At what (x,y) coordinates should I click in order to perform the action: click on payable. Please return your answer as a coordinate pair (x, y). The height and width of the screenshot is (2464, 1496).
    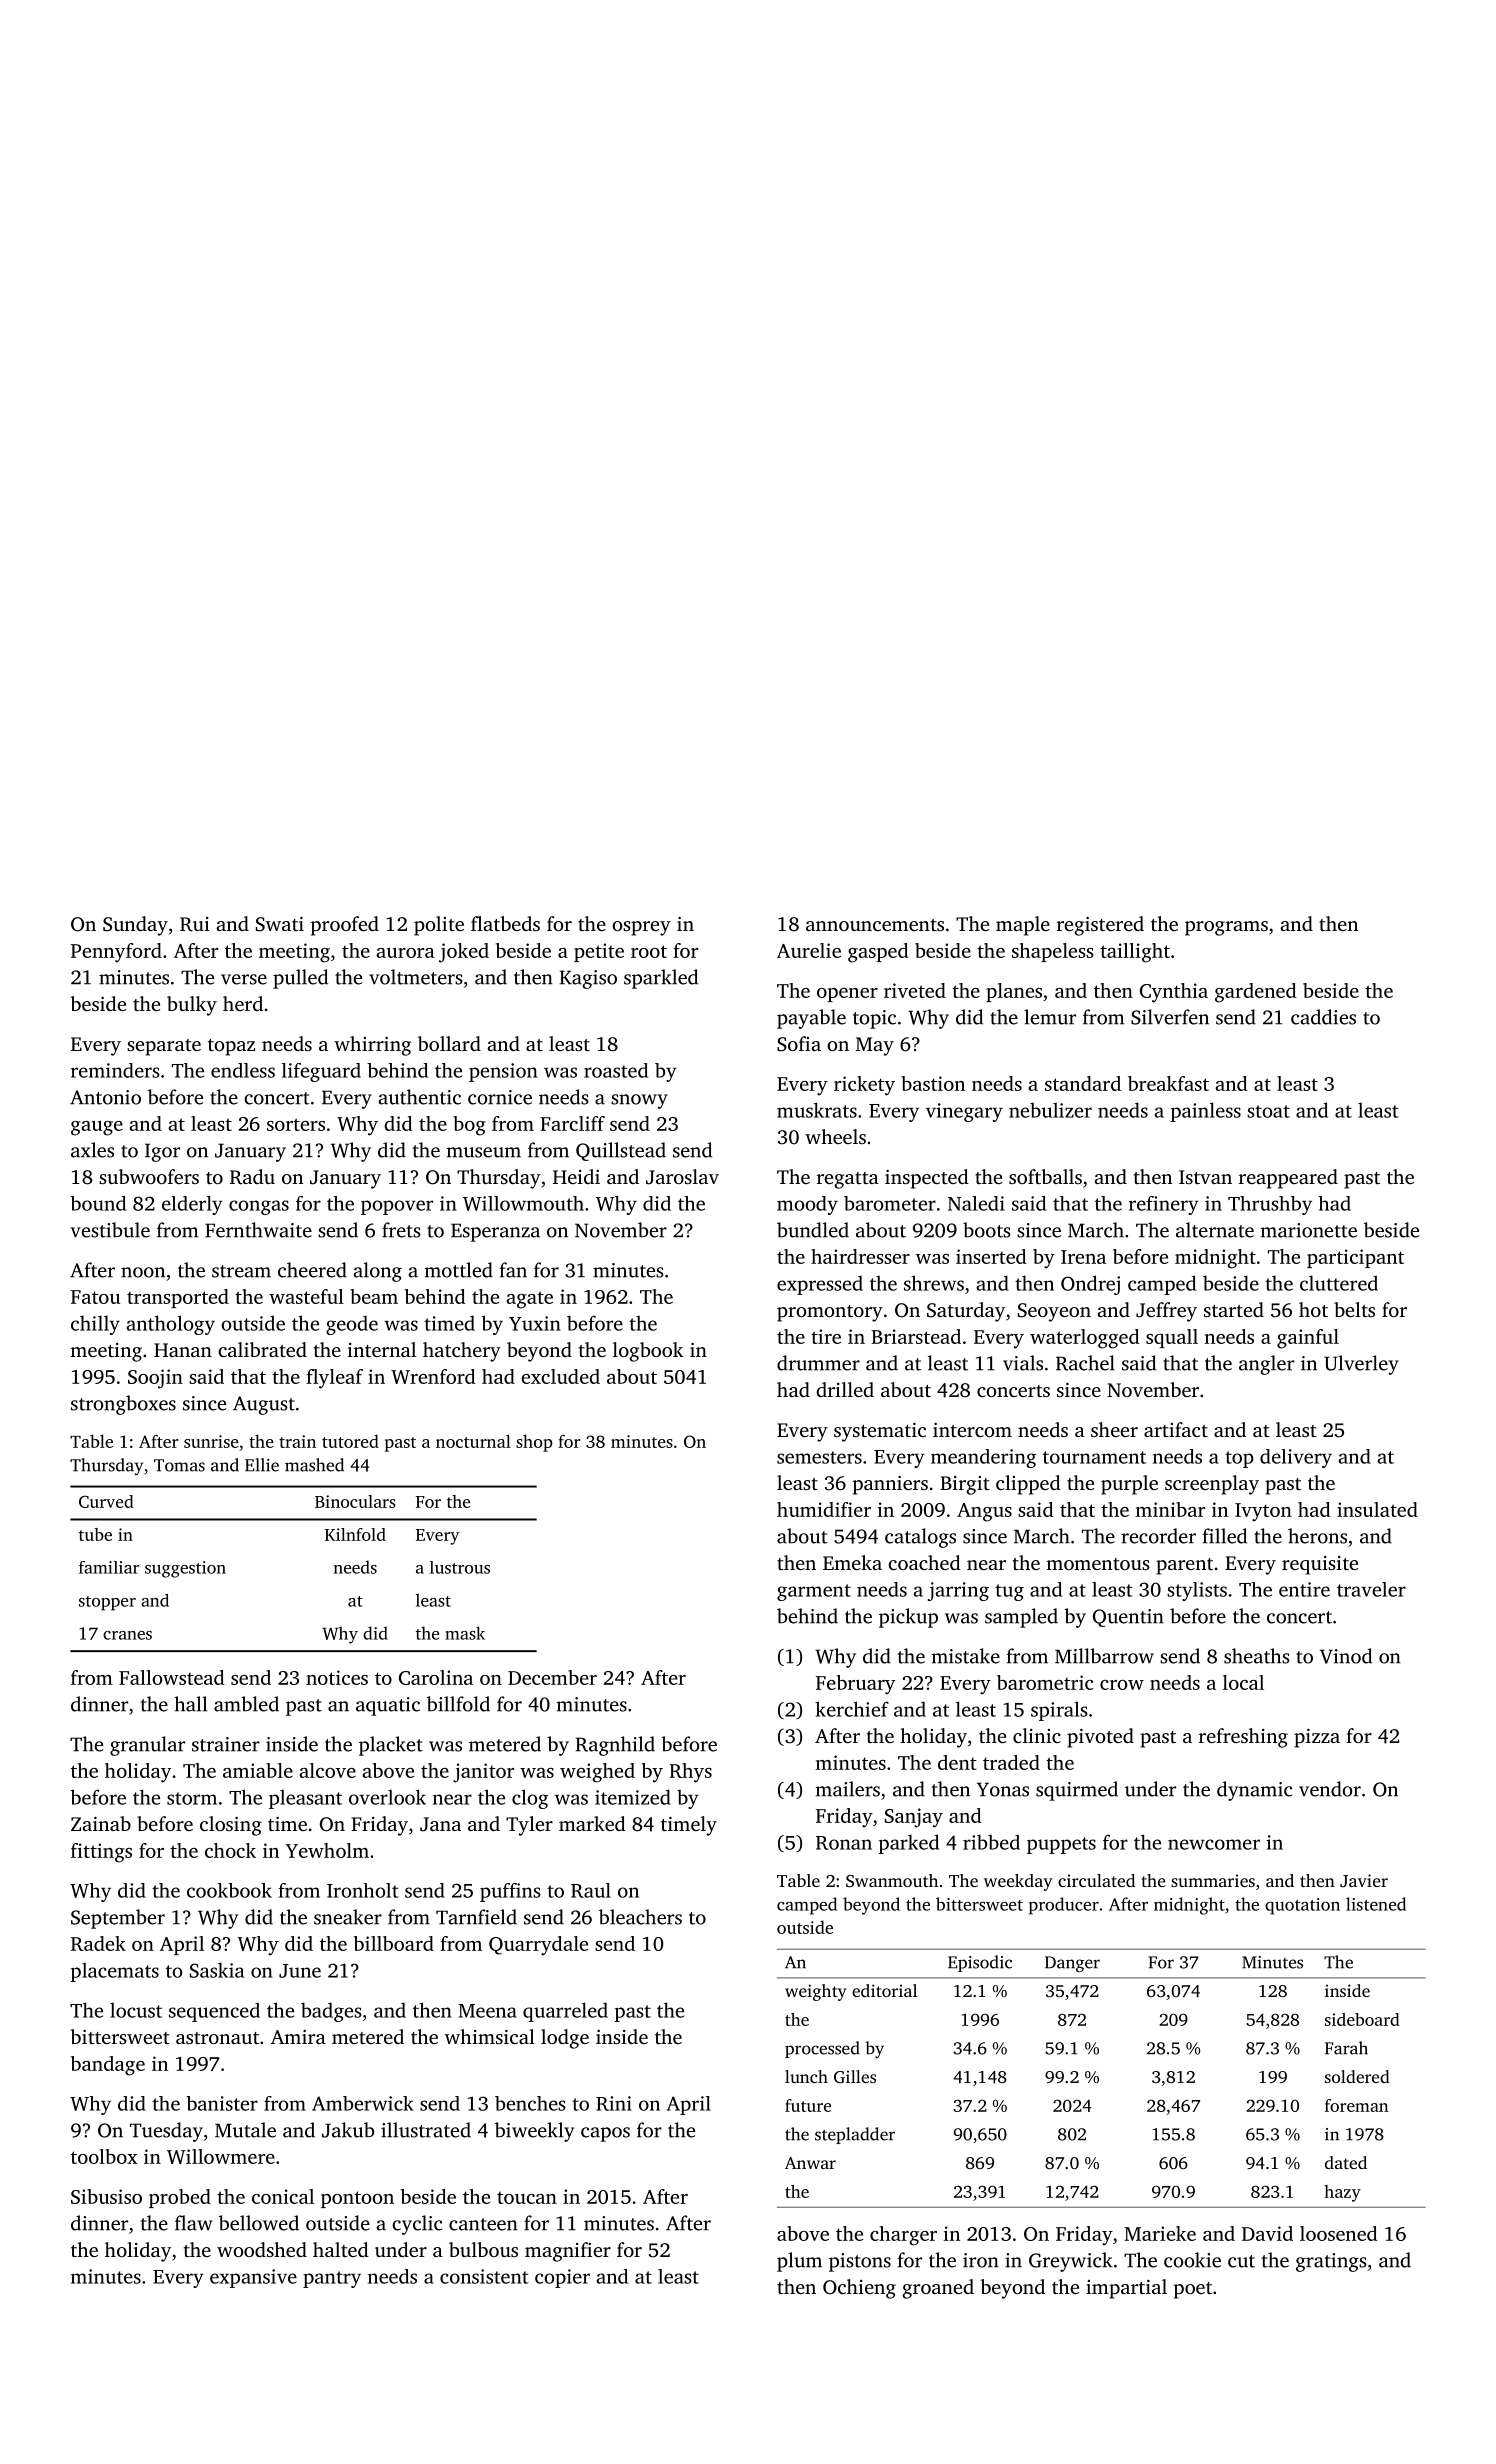
    Looking at the image, I should click on (811, 1019).
